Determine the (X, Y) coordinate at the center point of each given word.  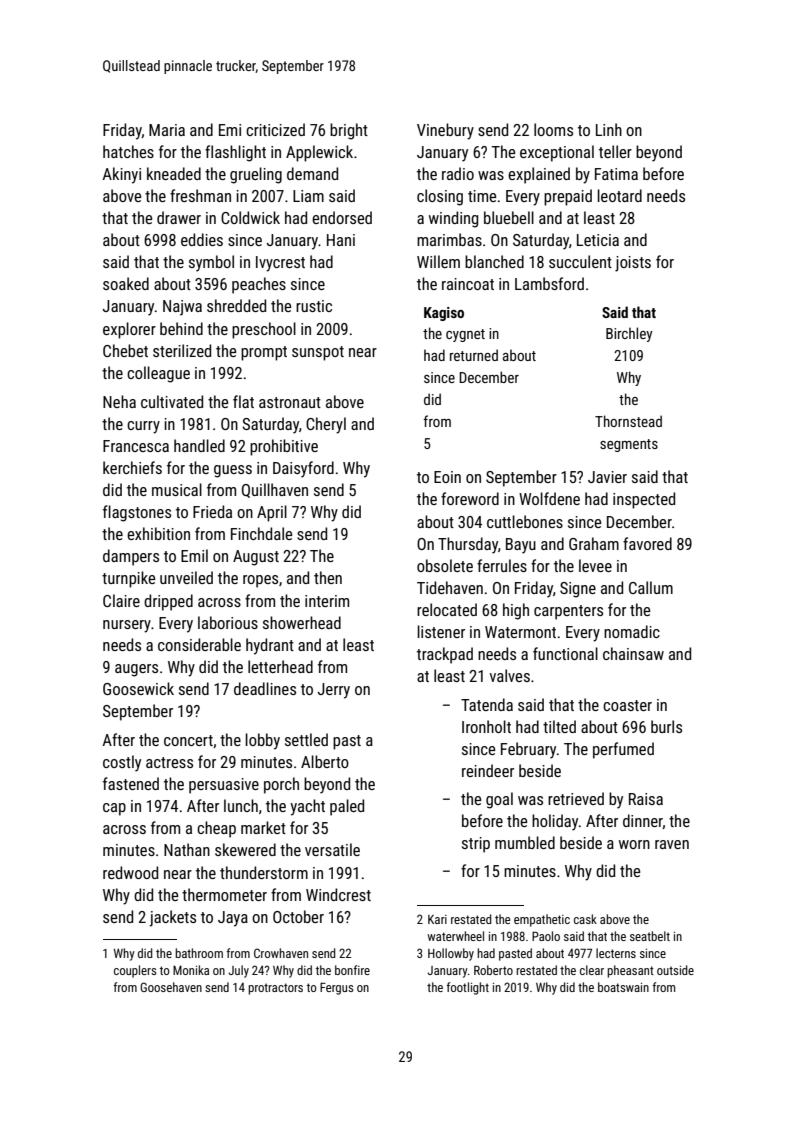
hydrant (270, 646)
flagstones (137, 513)
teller (615, 151)
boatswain (623, 987)
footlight (468, 988)
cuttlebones (525, 521)
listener (441, 631)
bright (349, 131)
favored (647, 543)
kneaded (174, 173)
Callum (651, 587)
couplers (135, 971)
